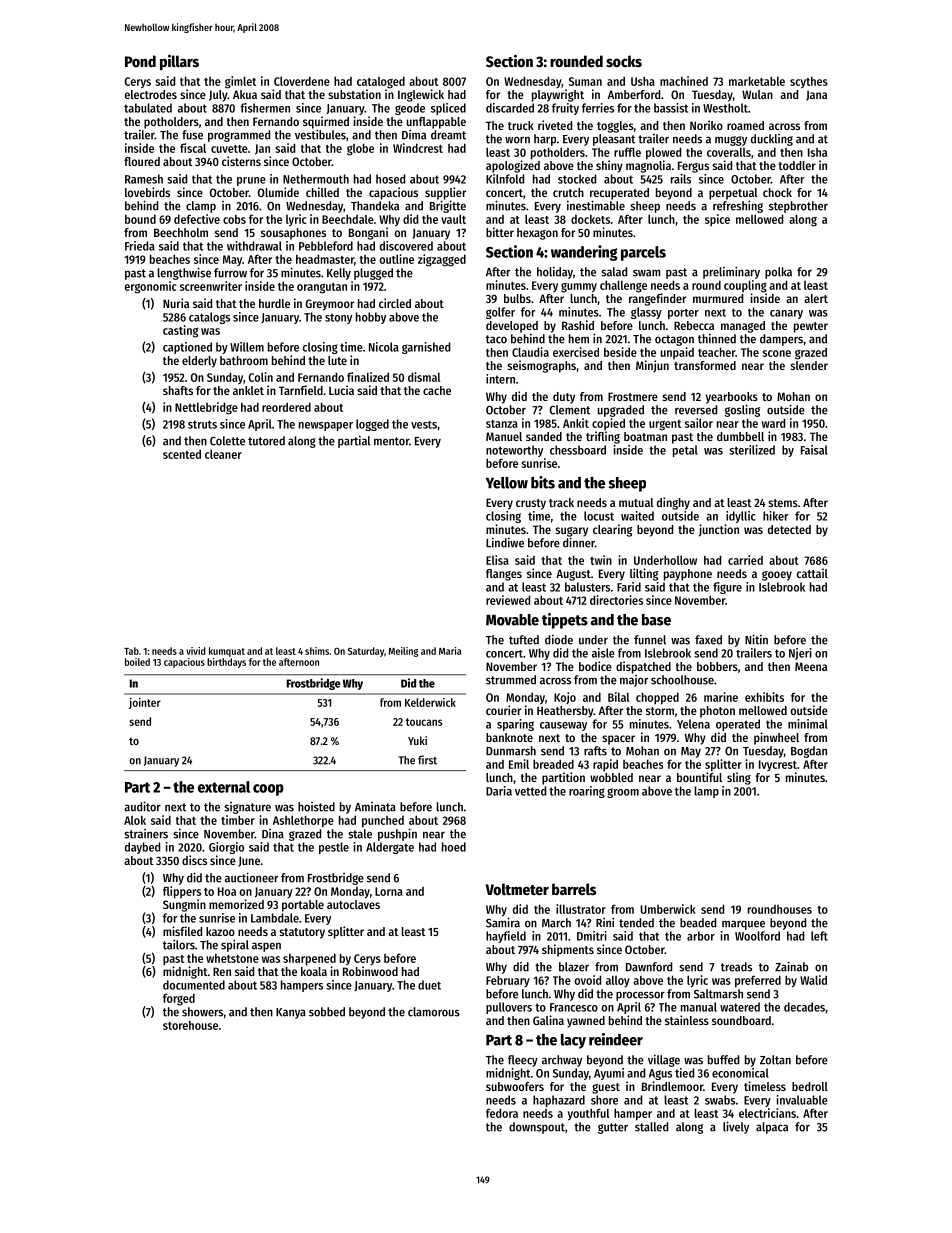  Describe the element at coordinates (564, 398) in the document. I see `duty` at that location.
